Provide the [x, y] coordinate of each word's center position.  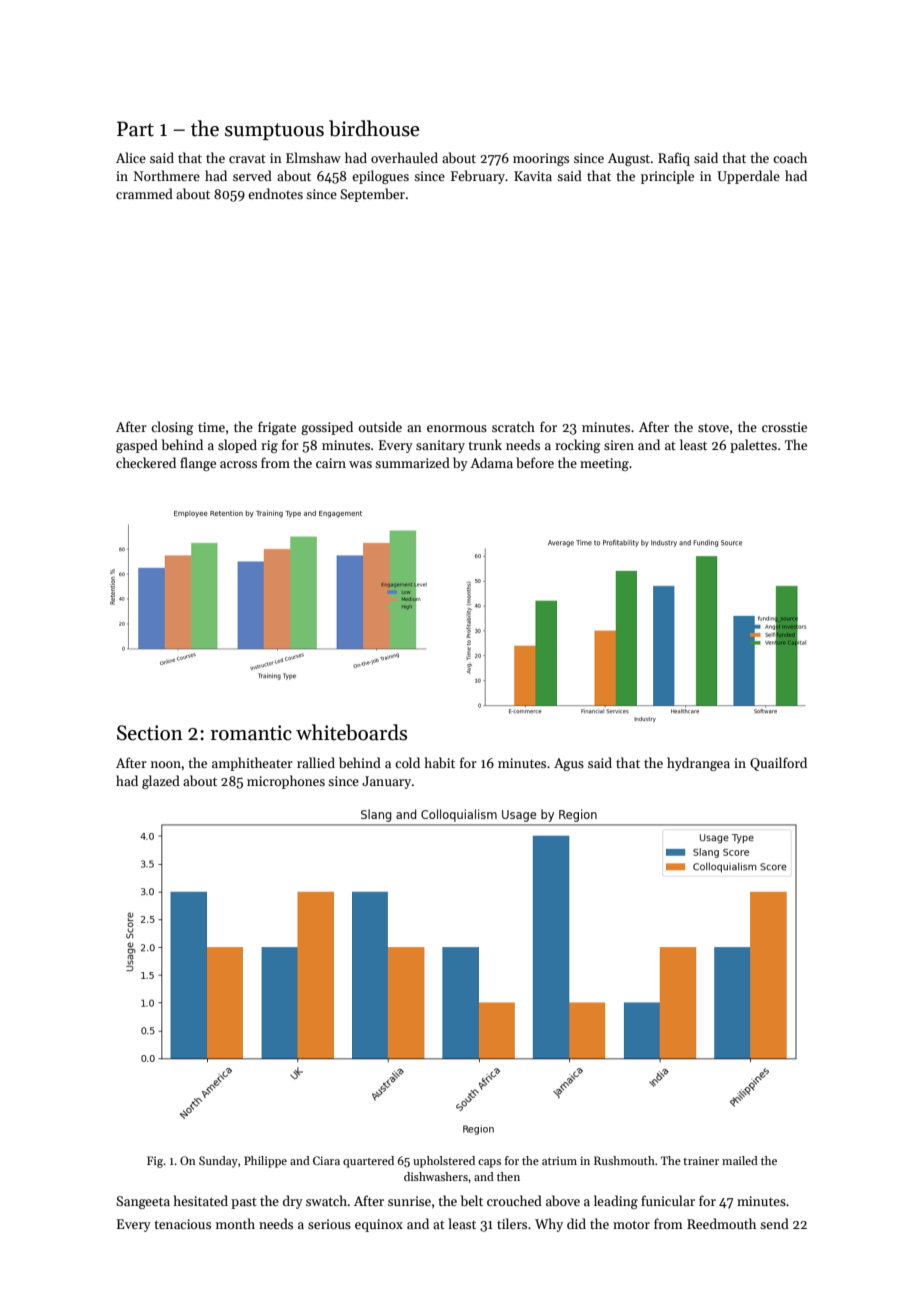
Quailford [778, 764]
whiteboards [351, 732]
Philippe [265, 1162]
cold [407, 762]
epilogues [380, 177]
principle [667, 177]
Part [135, 129]
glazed [161, 782]
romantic [251, 733]
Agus [569, 764]
